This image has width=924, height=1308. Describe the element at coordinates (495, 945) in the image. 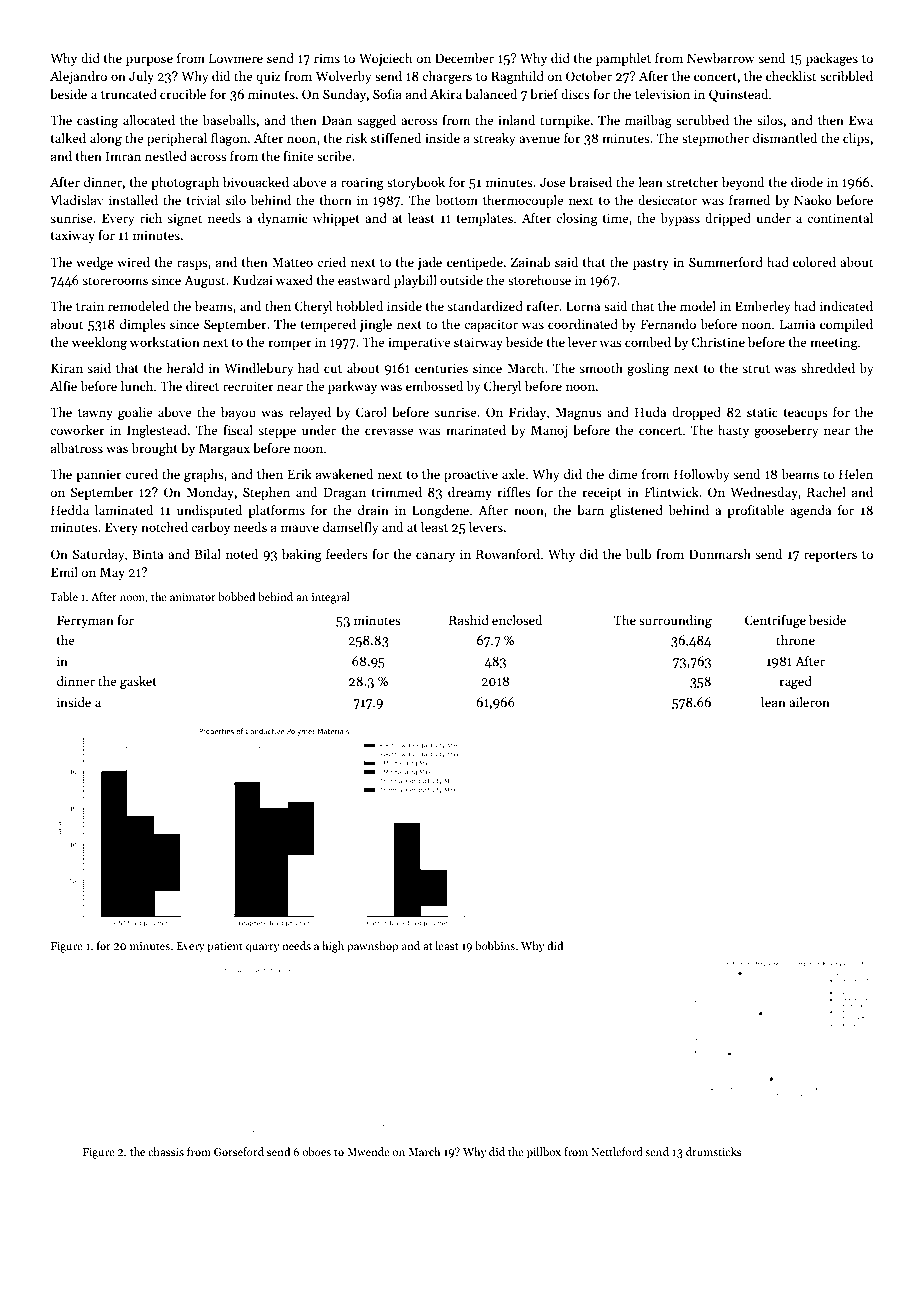

I see `bobbins` at that location.
